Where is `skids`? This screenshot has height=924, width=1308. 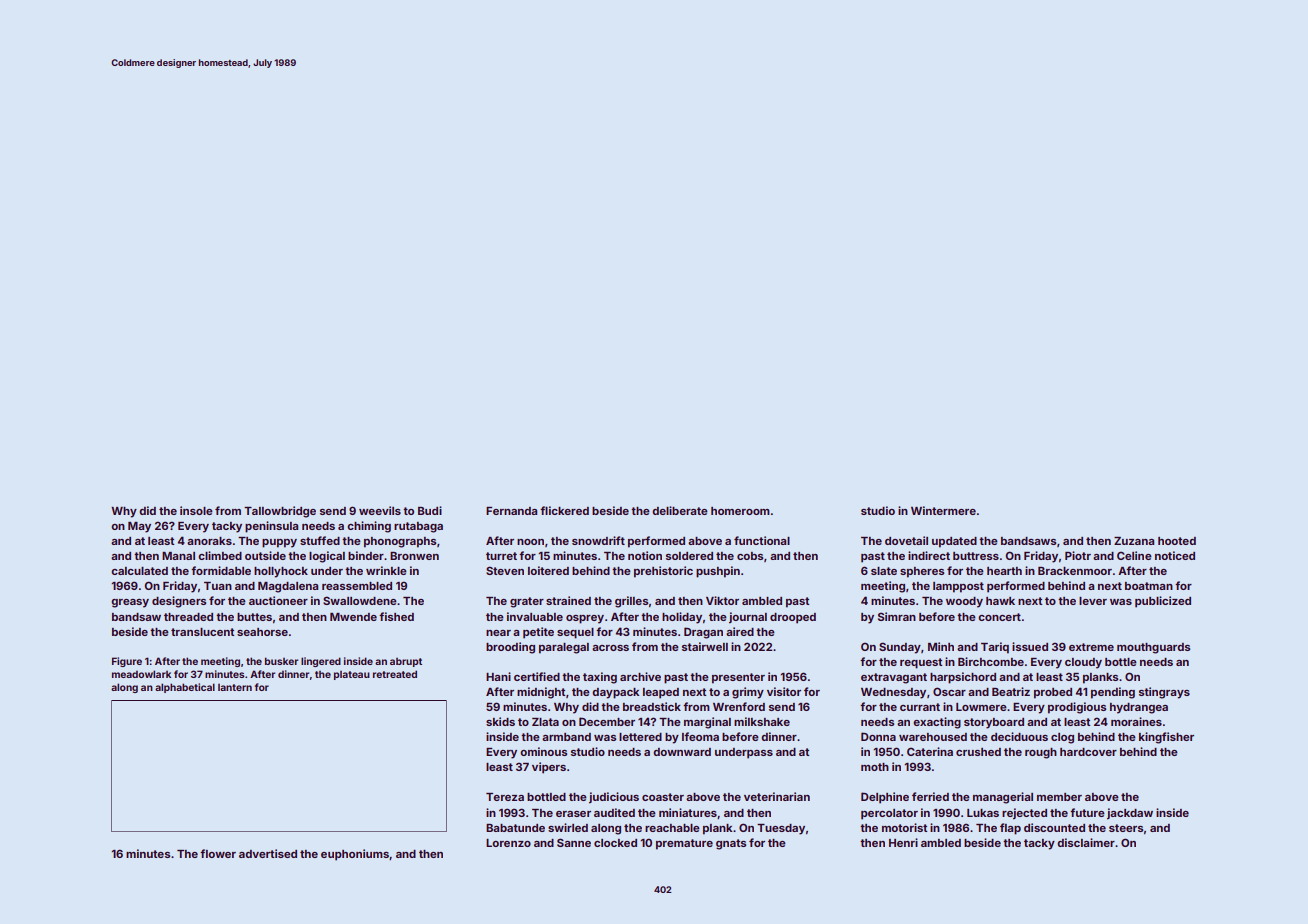 skids is located at coordinates (500, 721).
